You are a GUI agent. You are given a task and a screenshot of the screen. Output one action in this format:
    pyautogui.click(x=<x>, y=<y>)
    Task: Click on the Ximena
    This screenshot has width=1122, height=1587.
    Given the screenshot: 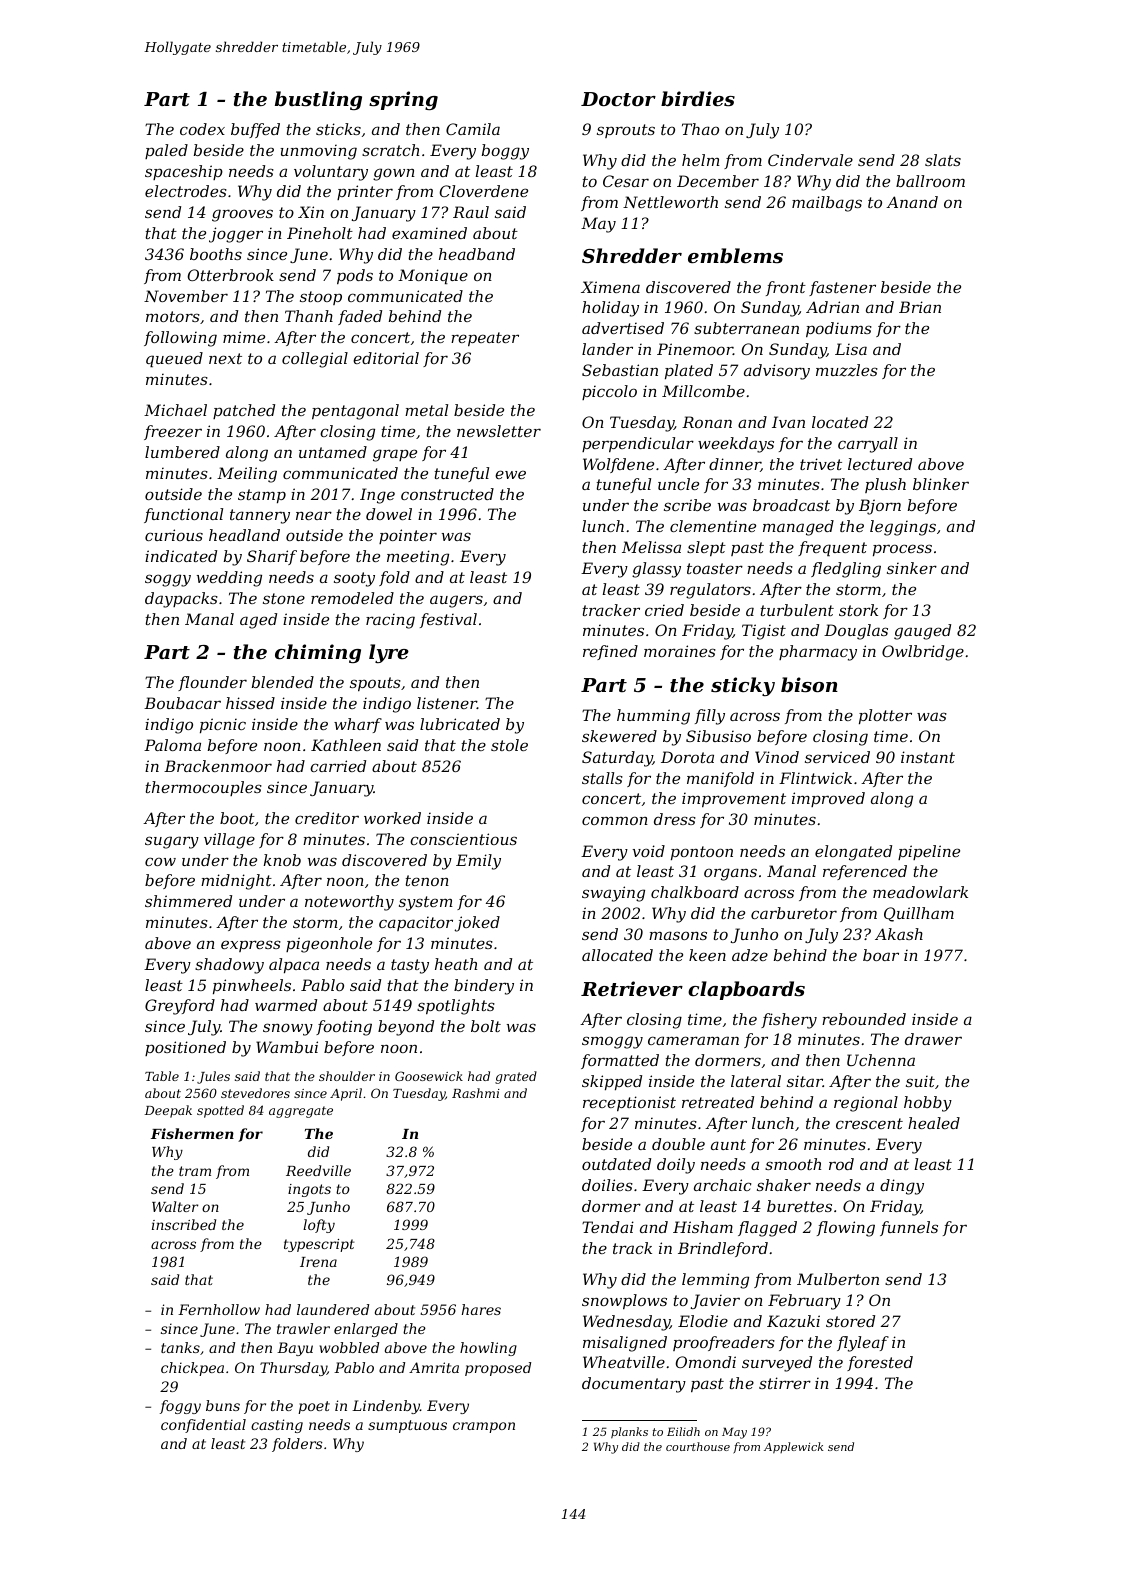 What is the action you would take?
    pyautogui.click(x=610, y=287)
